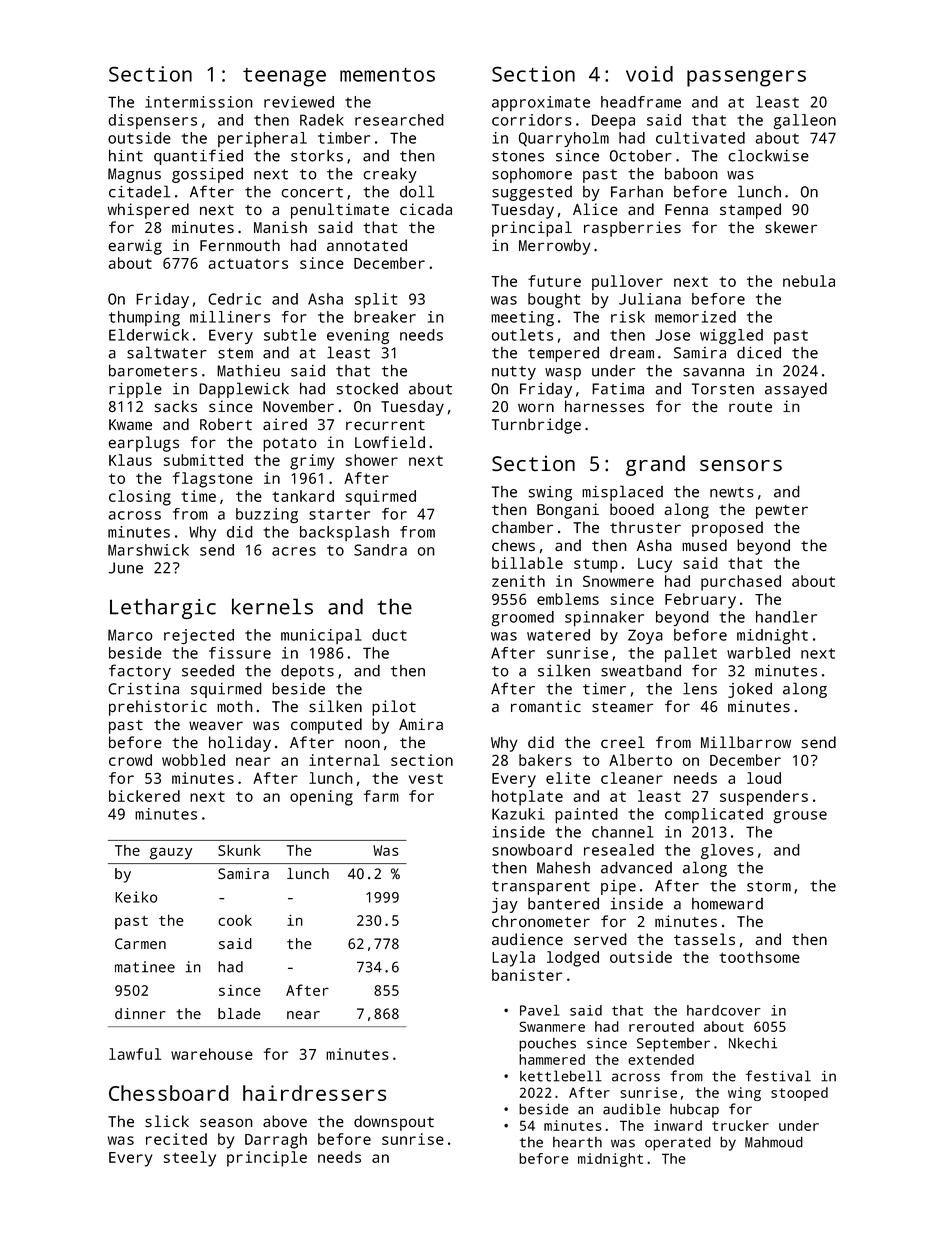  What do you see at coordinates (809, 281) in the image?
I see `nebula` at bounding box center [809, 281].
